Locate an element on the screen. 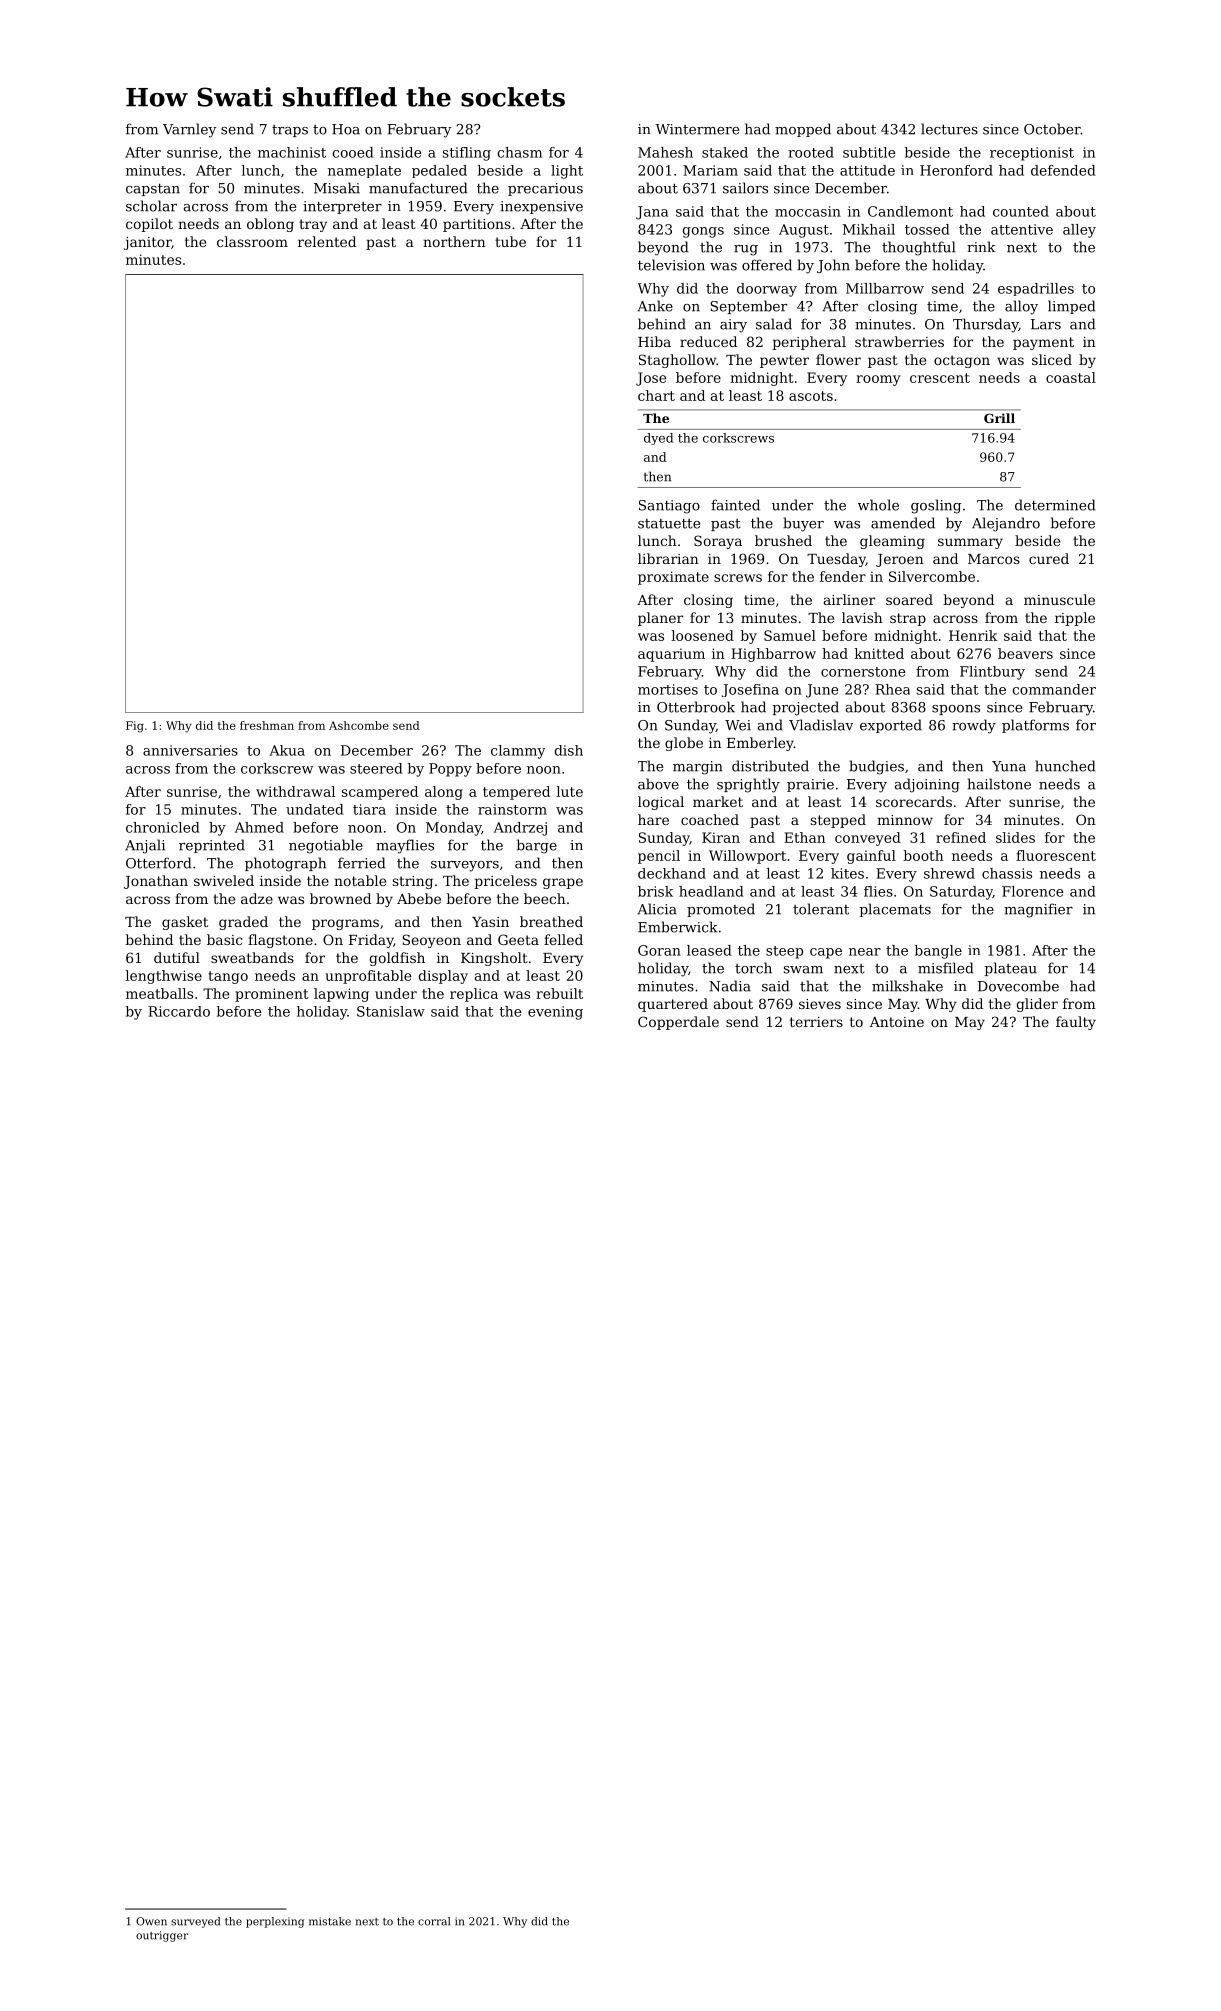 The width and height of the screenshot is (1221, 2011). corral is located at coordinates (434, 1921).
